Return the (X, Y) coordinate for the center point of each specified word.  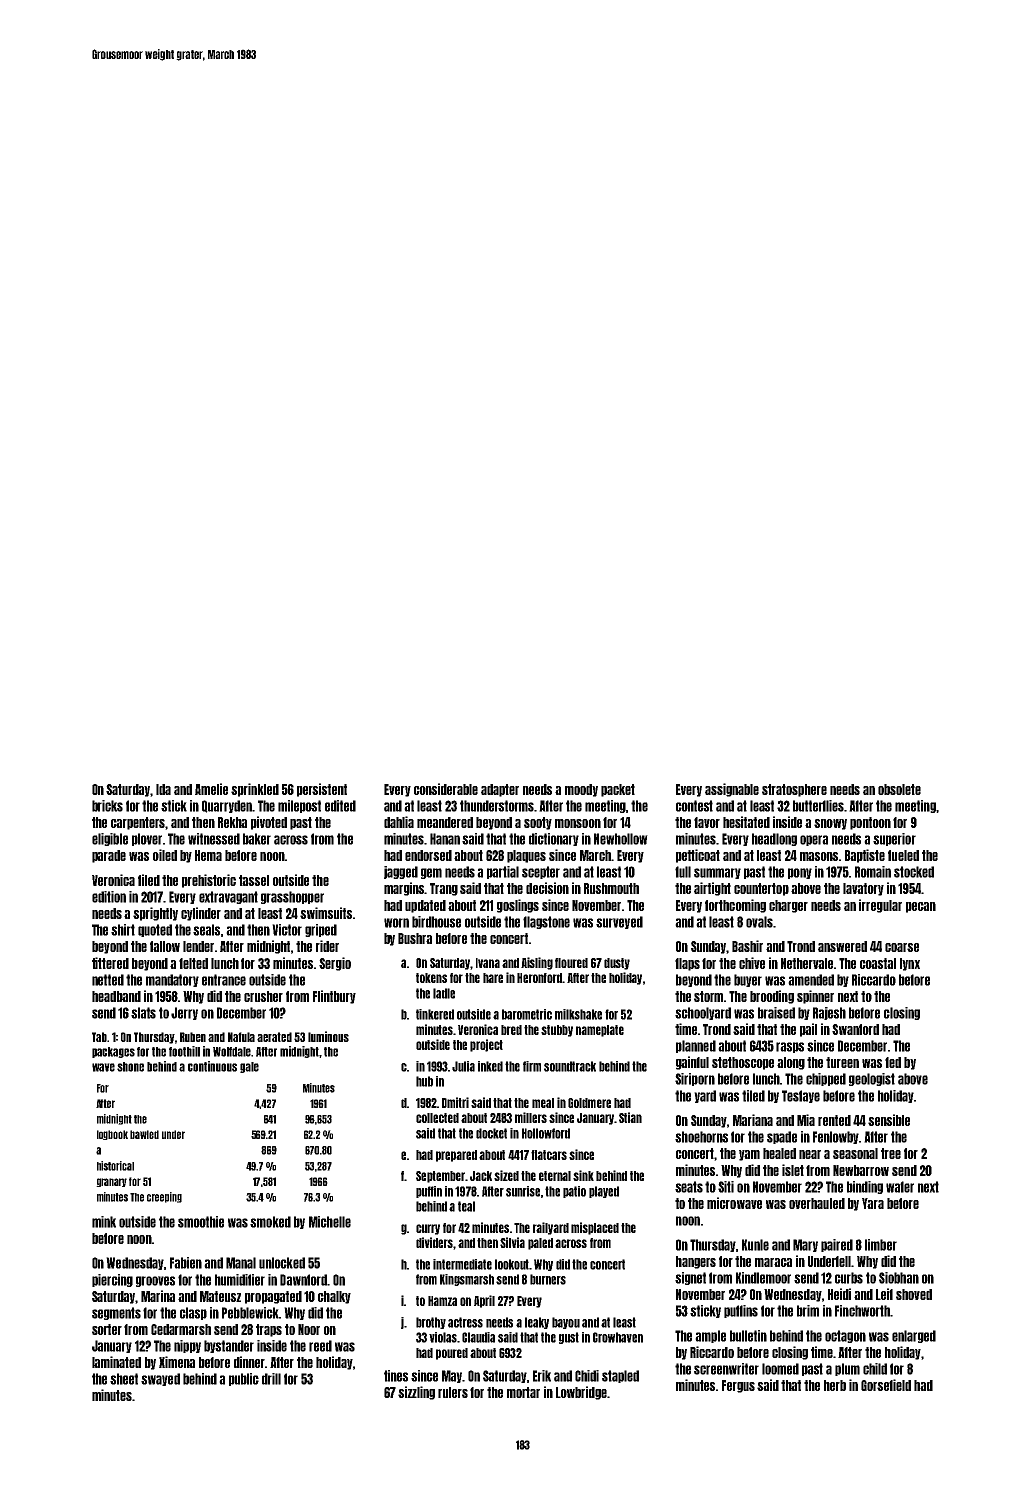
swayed (160, 1379)
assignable (732, 790)
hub (424, 1081)
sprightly (155, 914)
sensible (889, 1120)
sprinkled (255, 790)
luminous (328, 1036)
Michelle (330, 1222)
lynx (910, 964)
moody (581, 790)
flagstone (546, 922)
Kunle (755, 1245)
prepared (456, 1156)
